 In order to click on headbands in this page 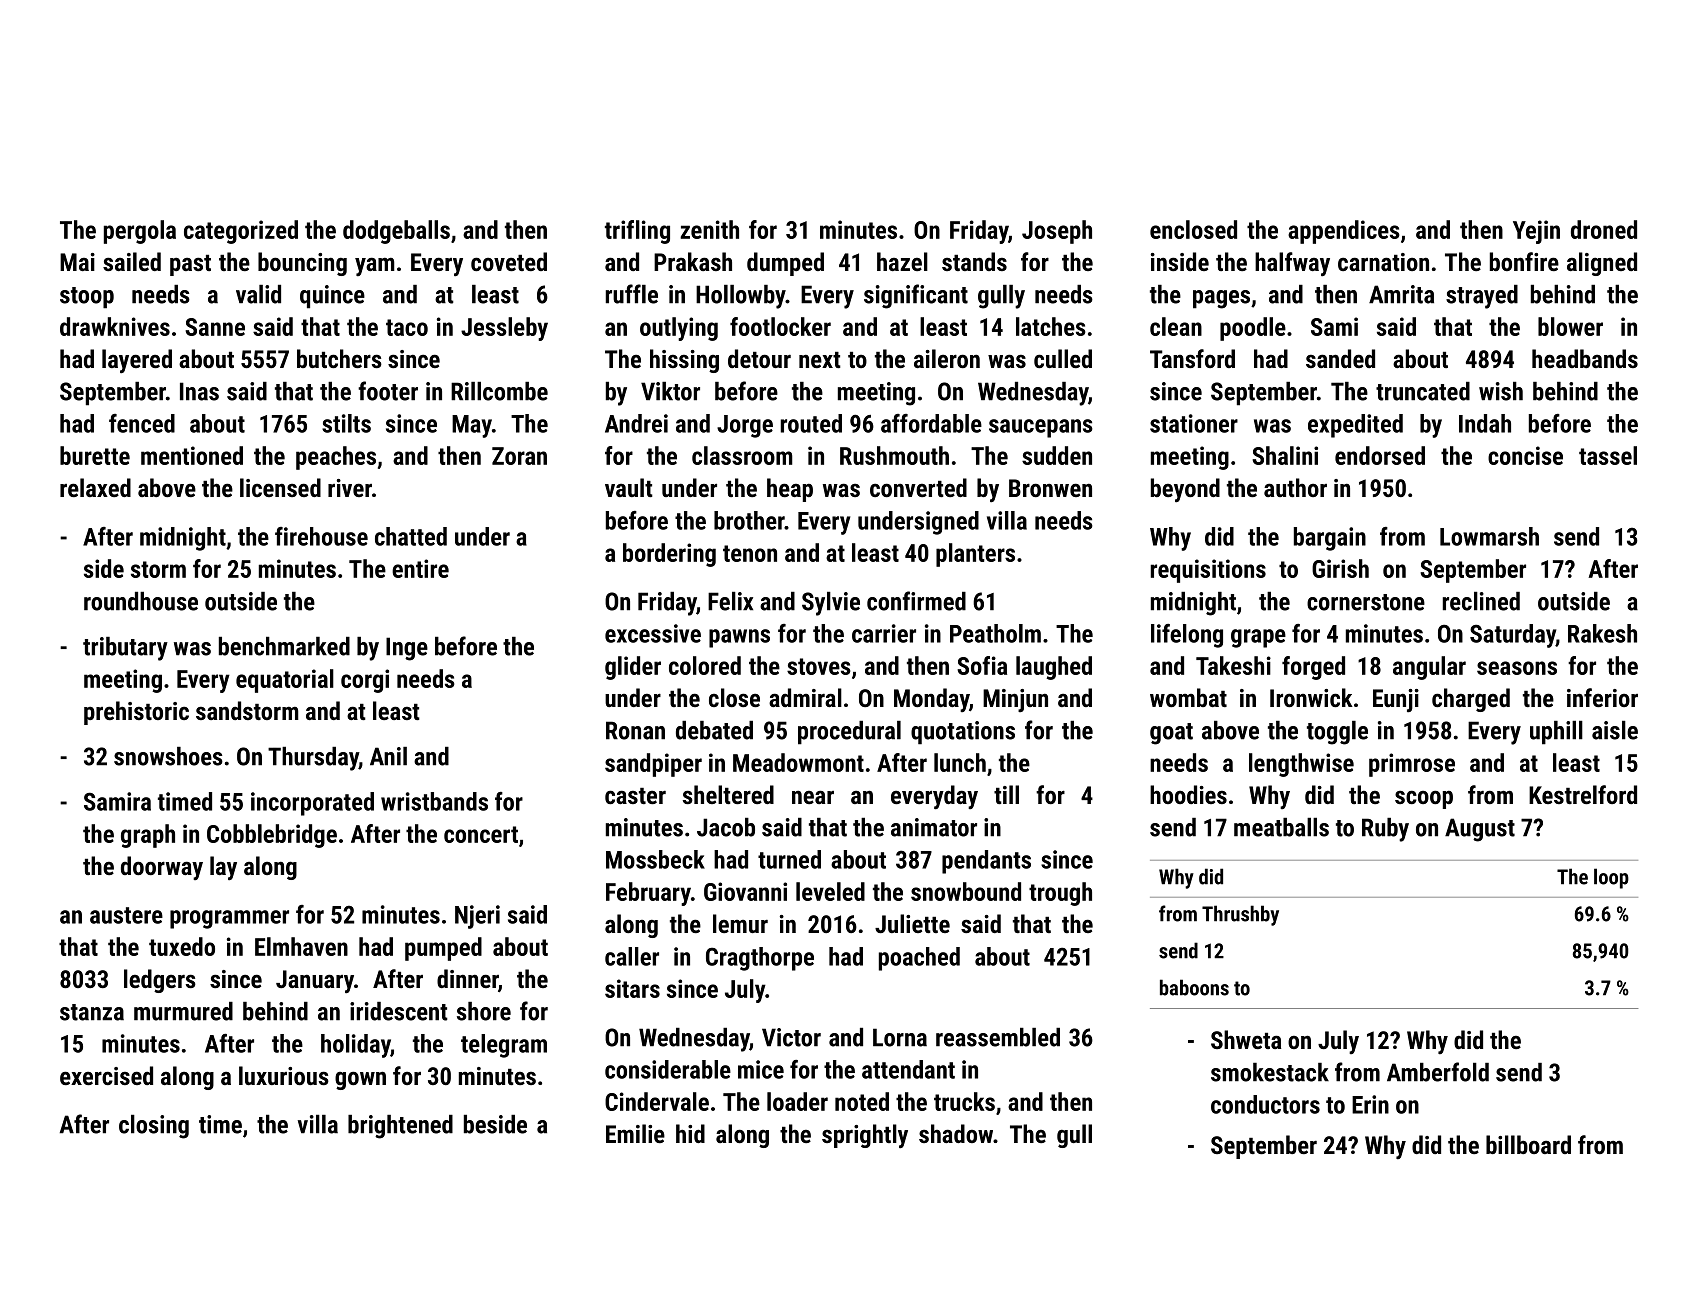, I will do `click(1585, 358)`.
